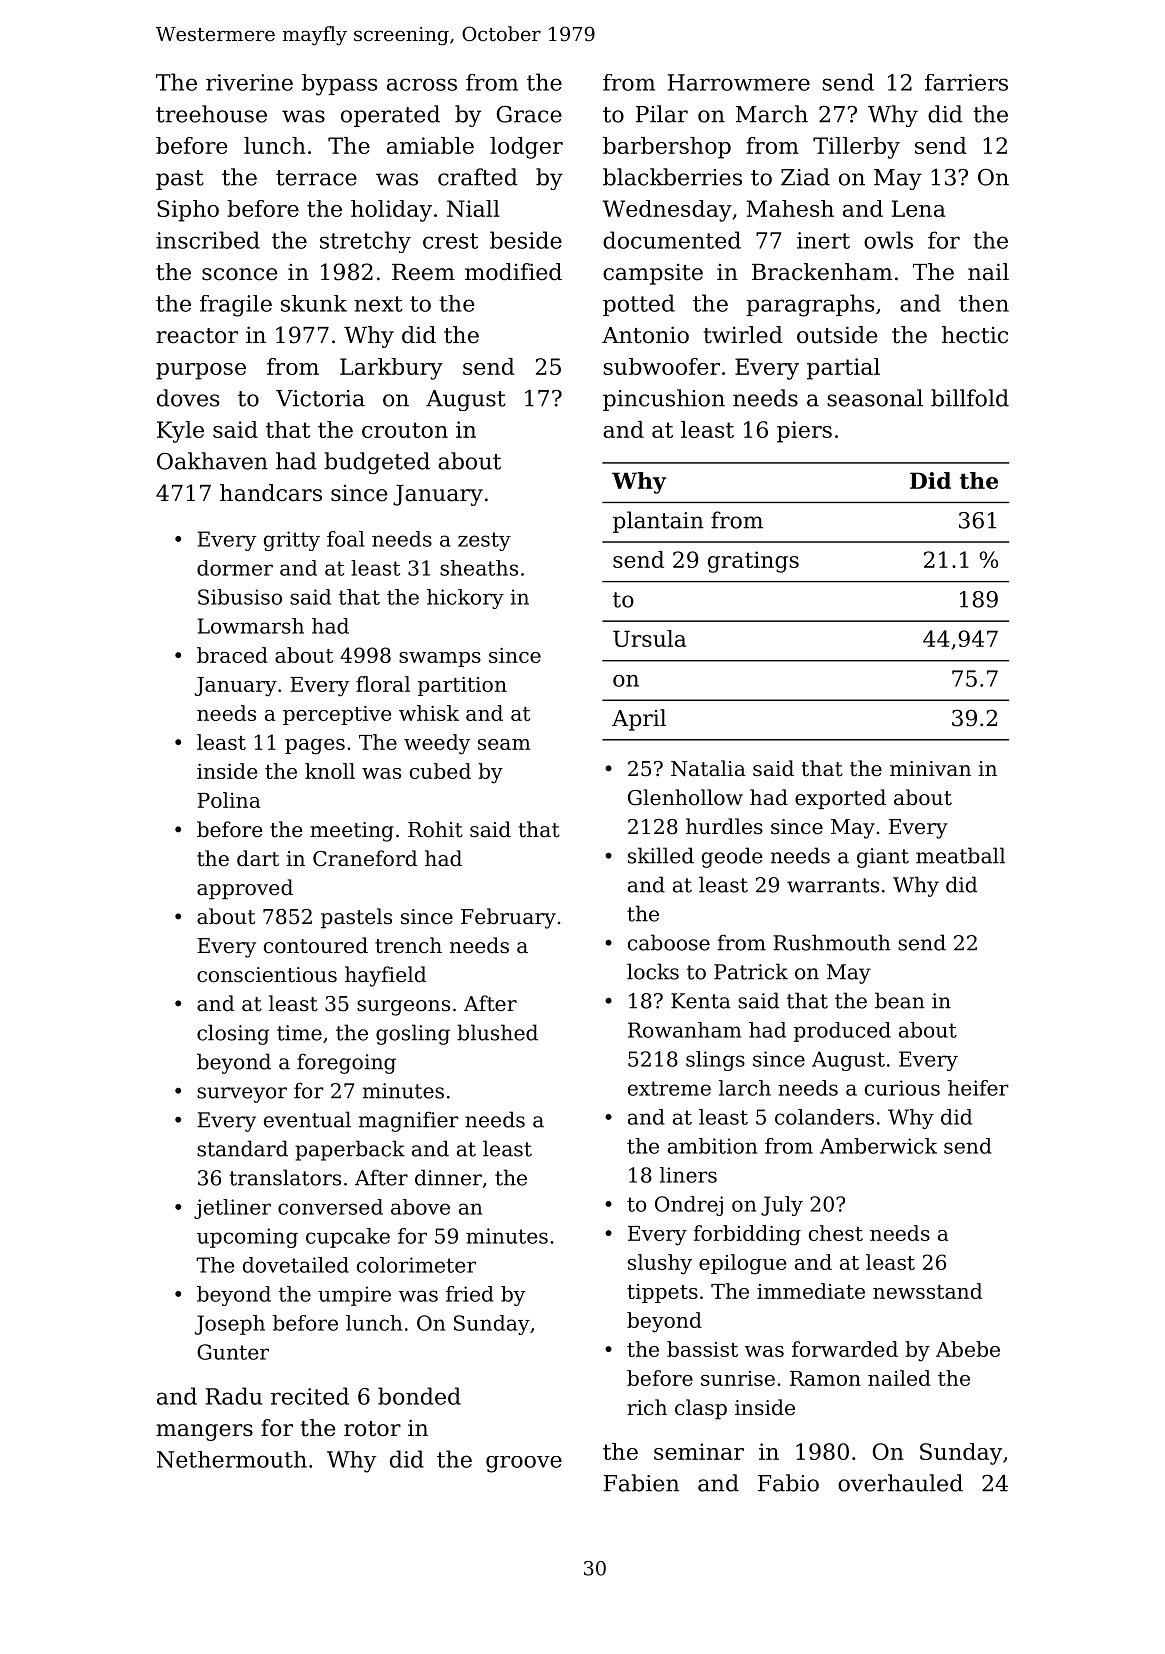  Describe the element at coordinates (232, 1459) in the page. I see `Nethermouth` at that location.
